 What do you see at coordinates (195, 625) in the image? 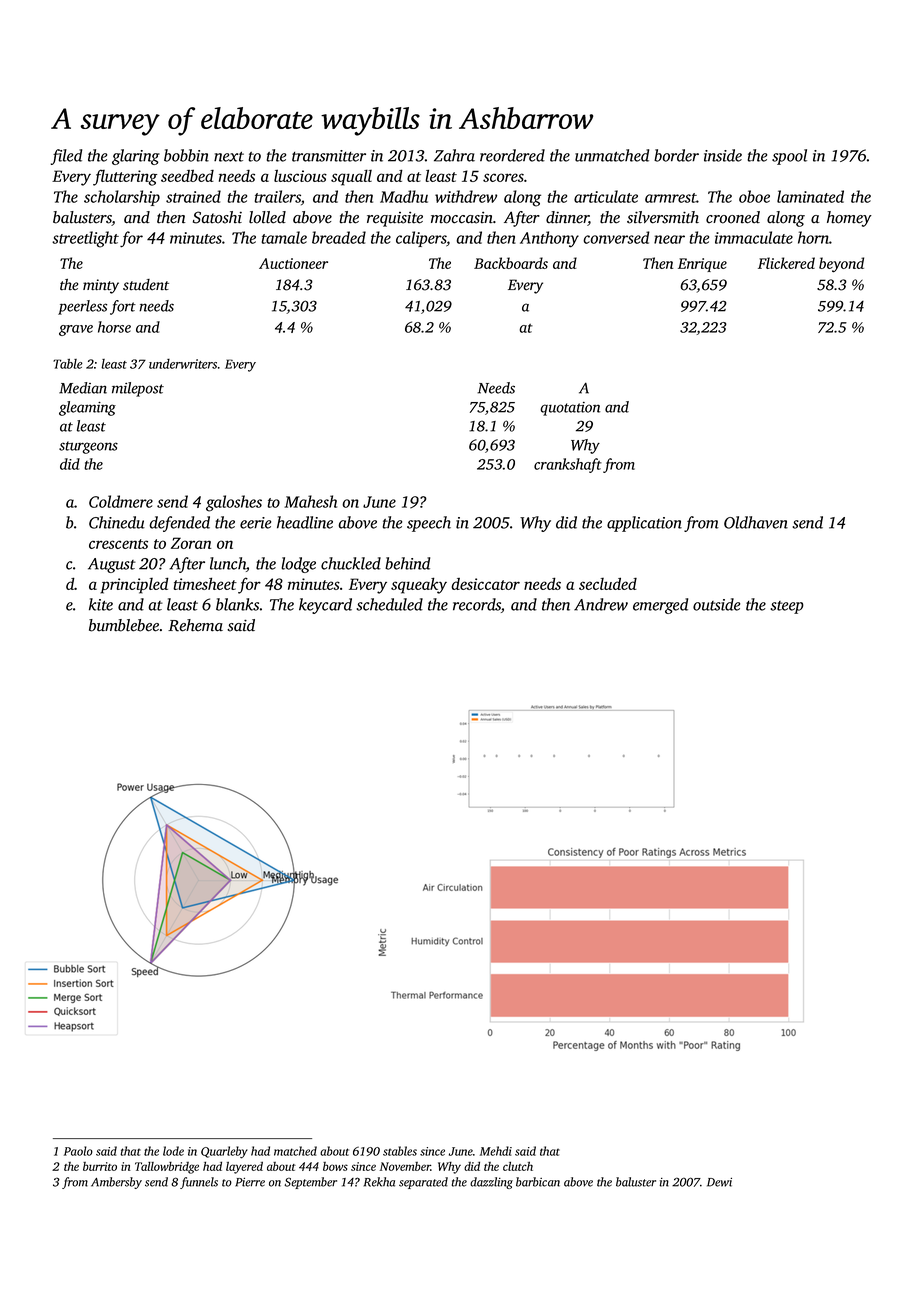
I see `Rehema` at bounding box center [195, 625].
